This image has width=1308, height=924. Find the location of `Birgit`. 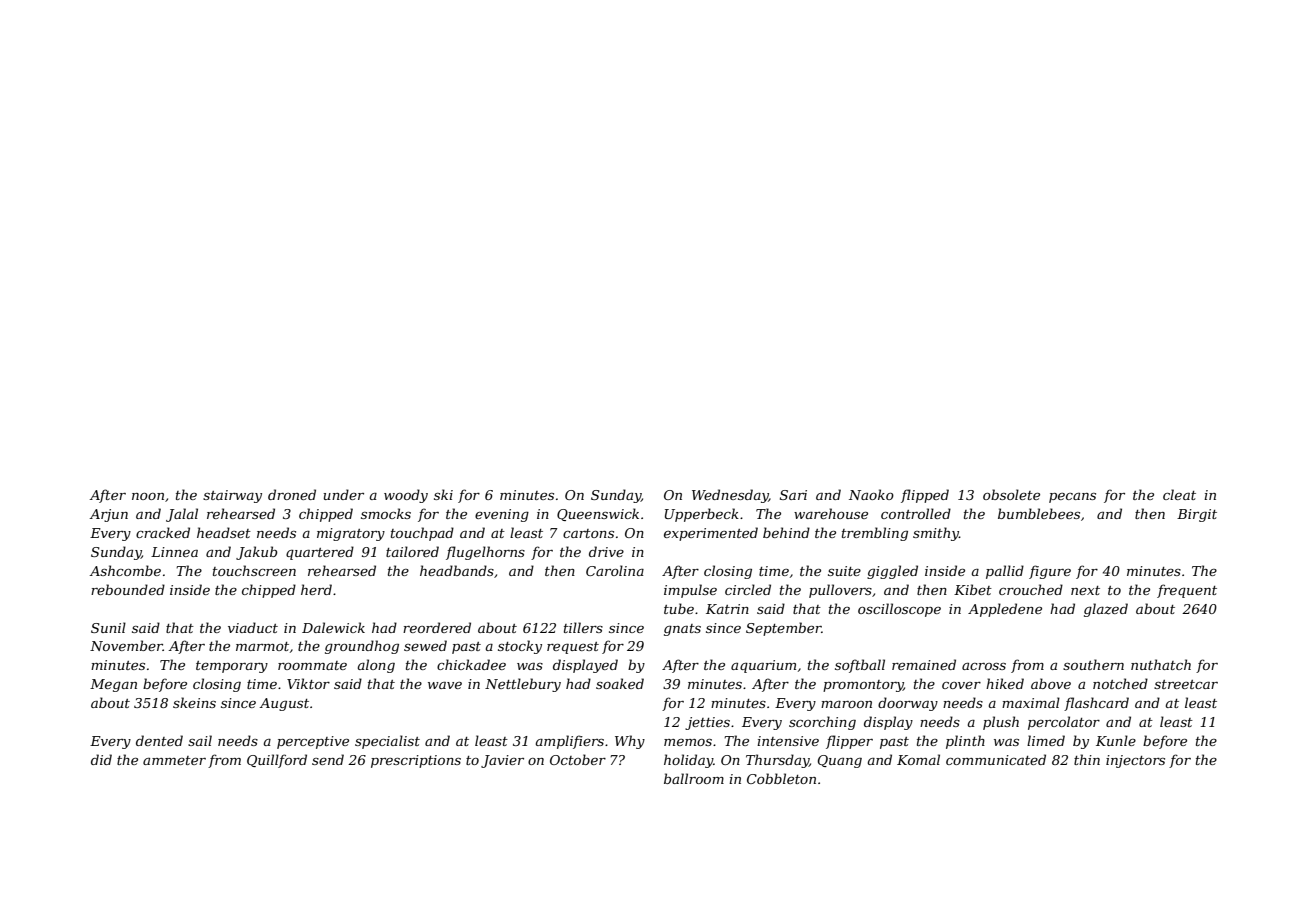

Birgit is located at coordinates (1197, 515).
